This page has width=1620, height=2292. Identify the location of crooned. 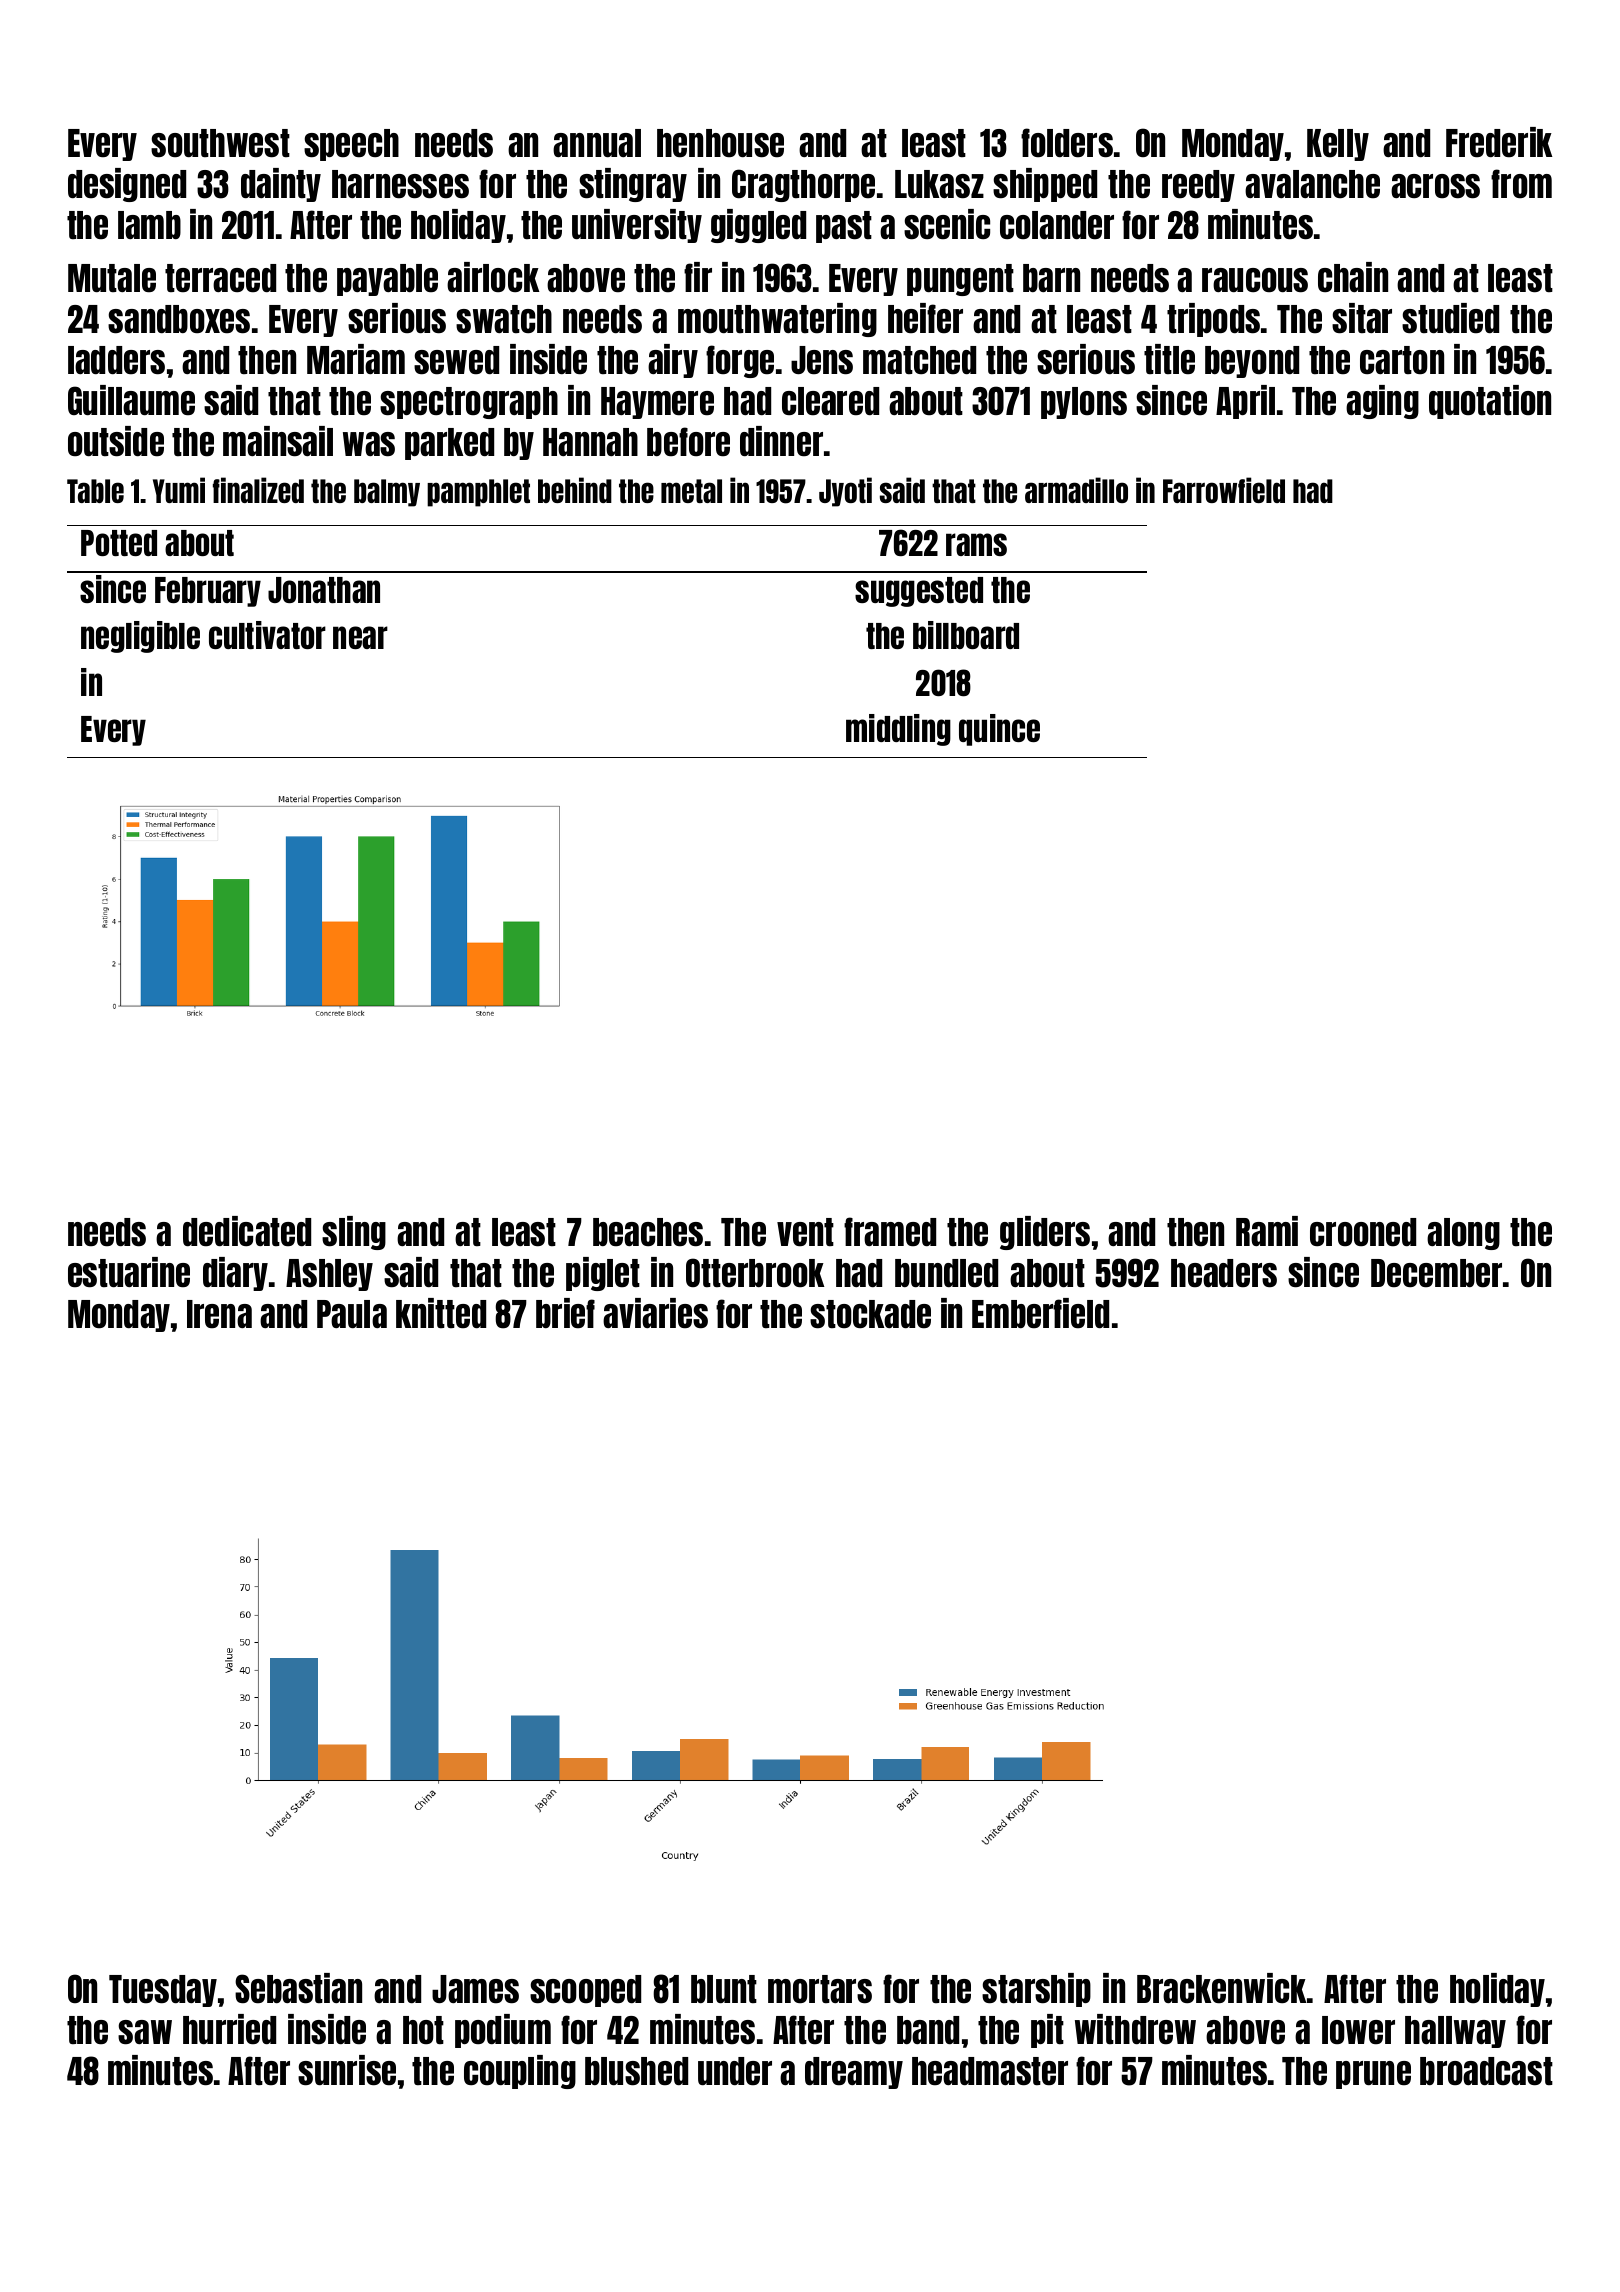
(1363, 1232).
